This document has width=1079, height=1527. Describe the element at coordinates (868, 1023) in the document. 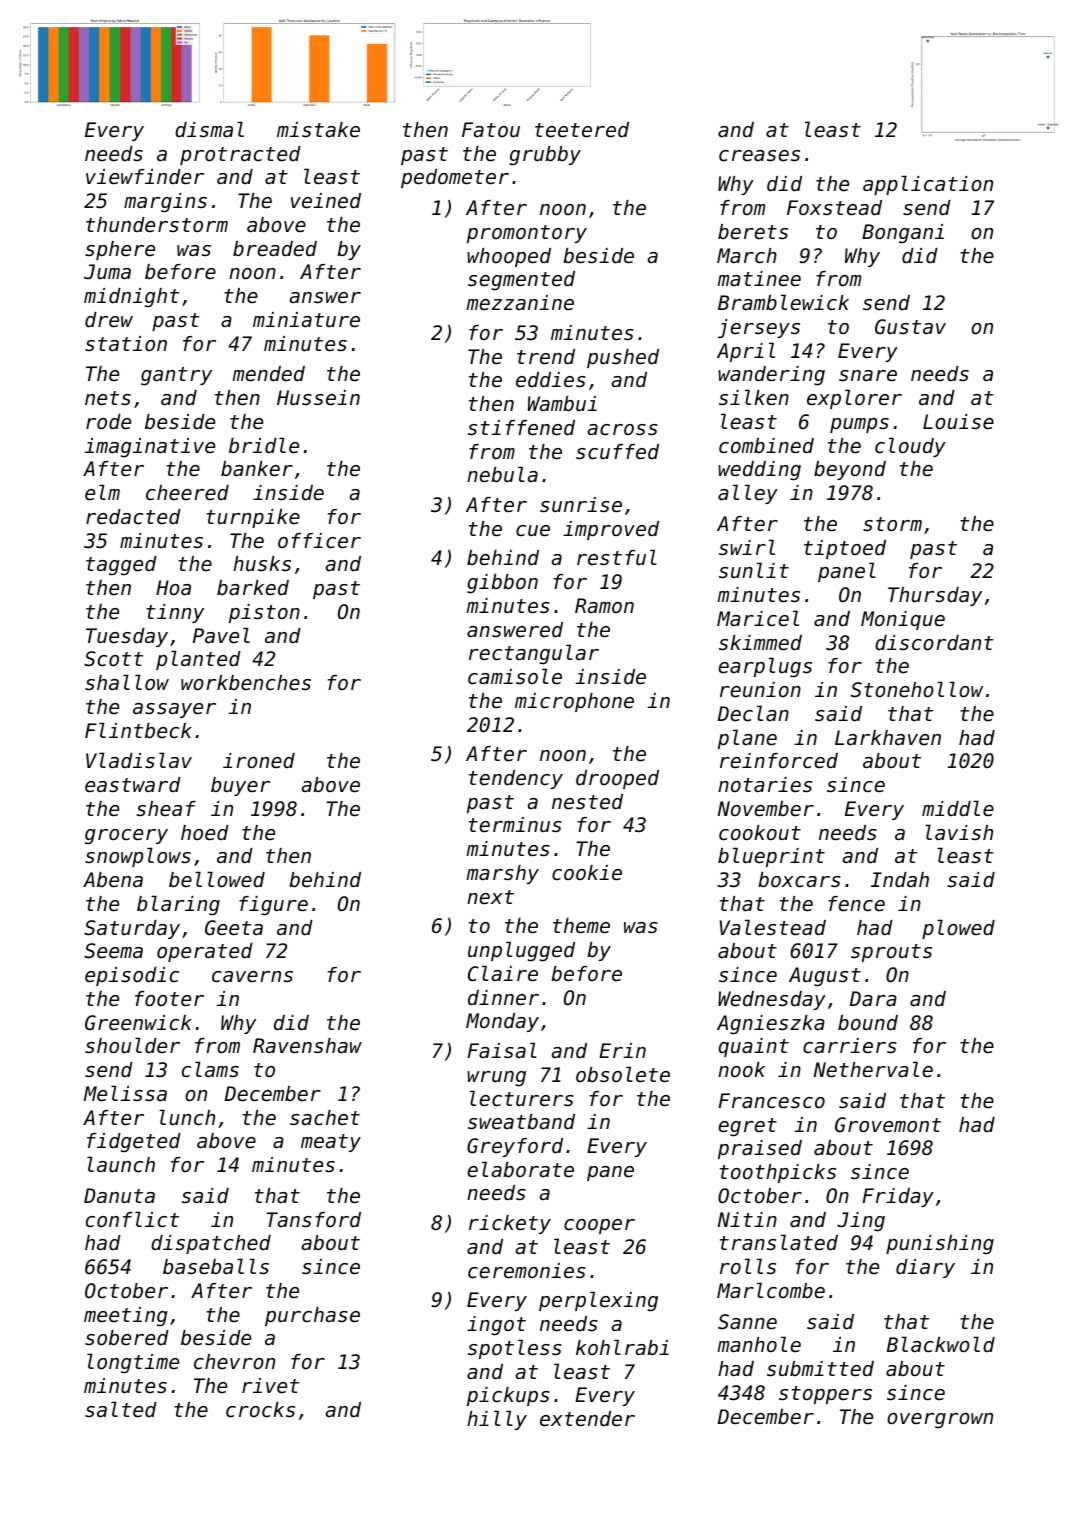

I see `bound` at that location.
